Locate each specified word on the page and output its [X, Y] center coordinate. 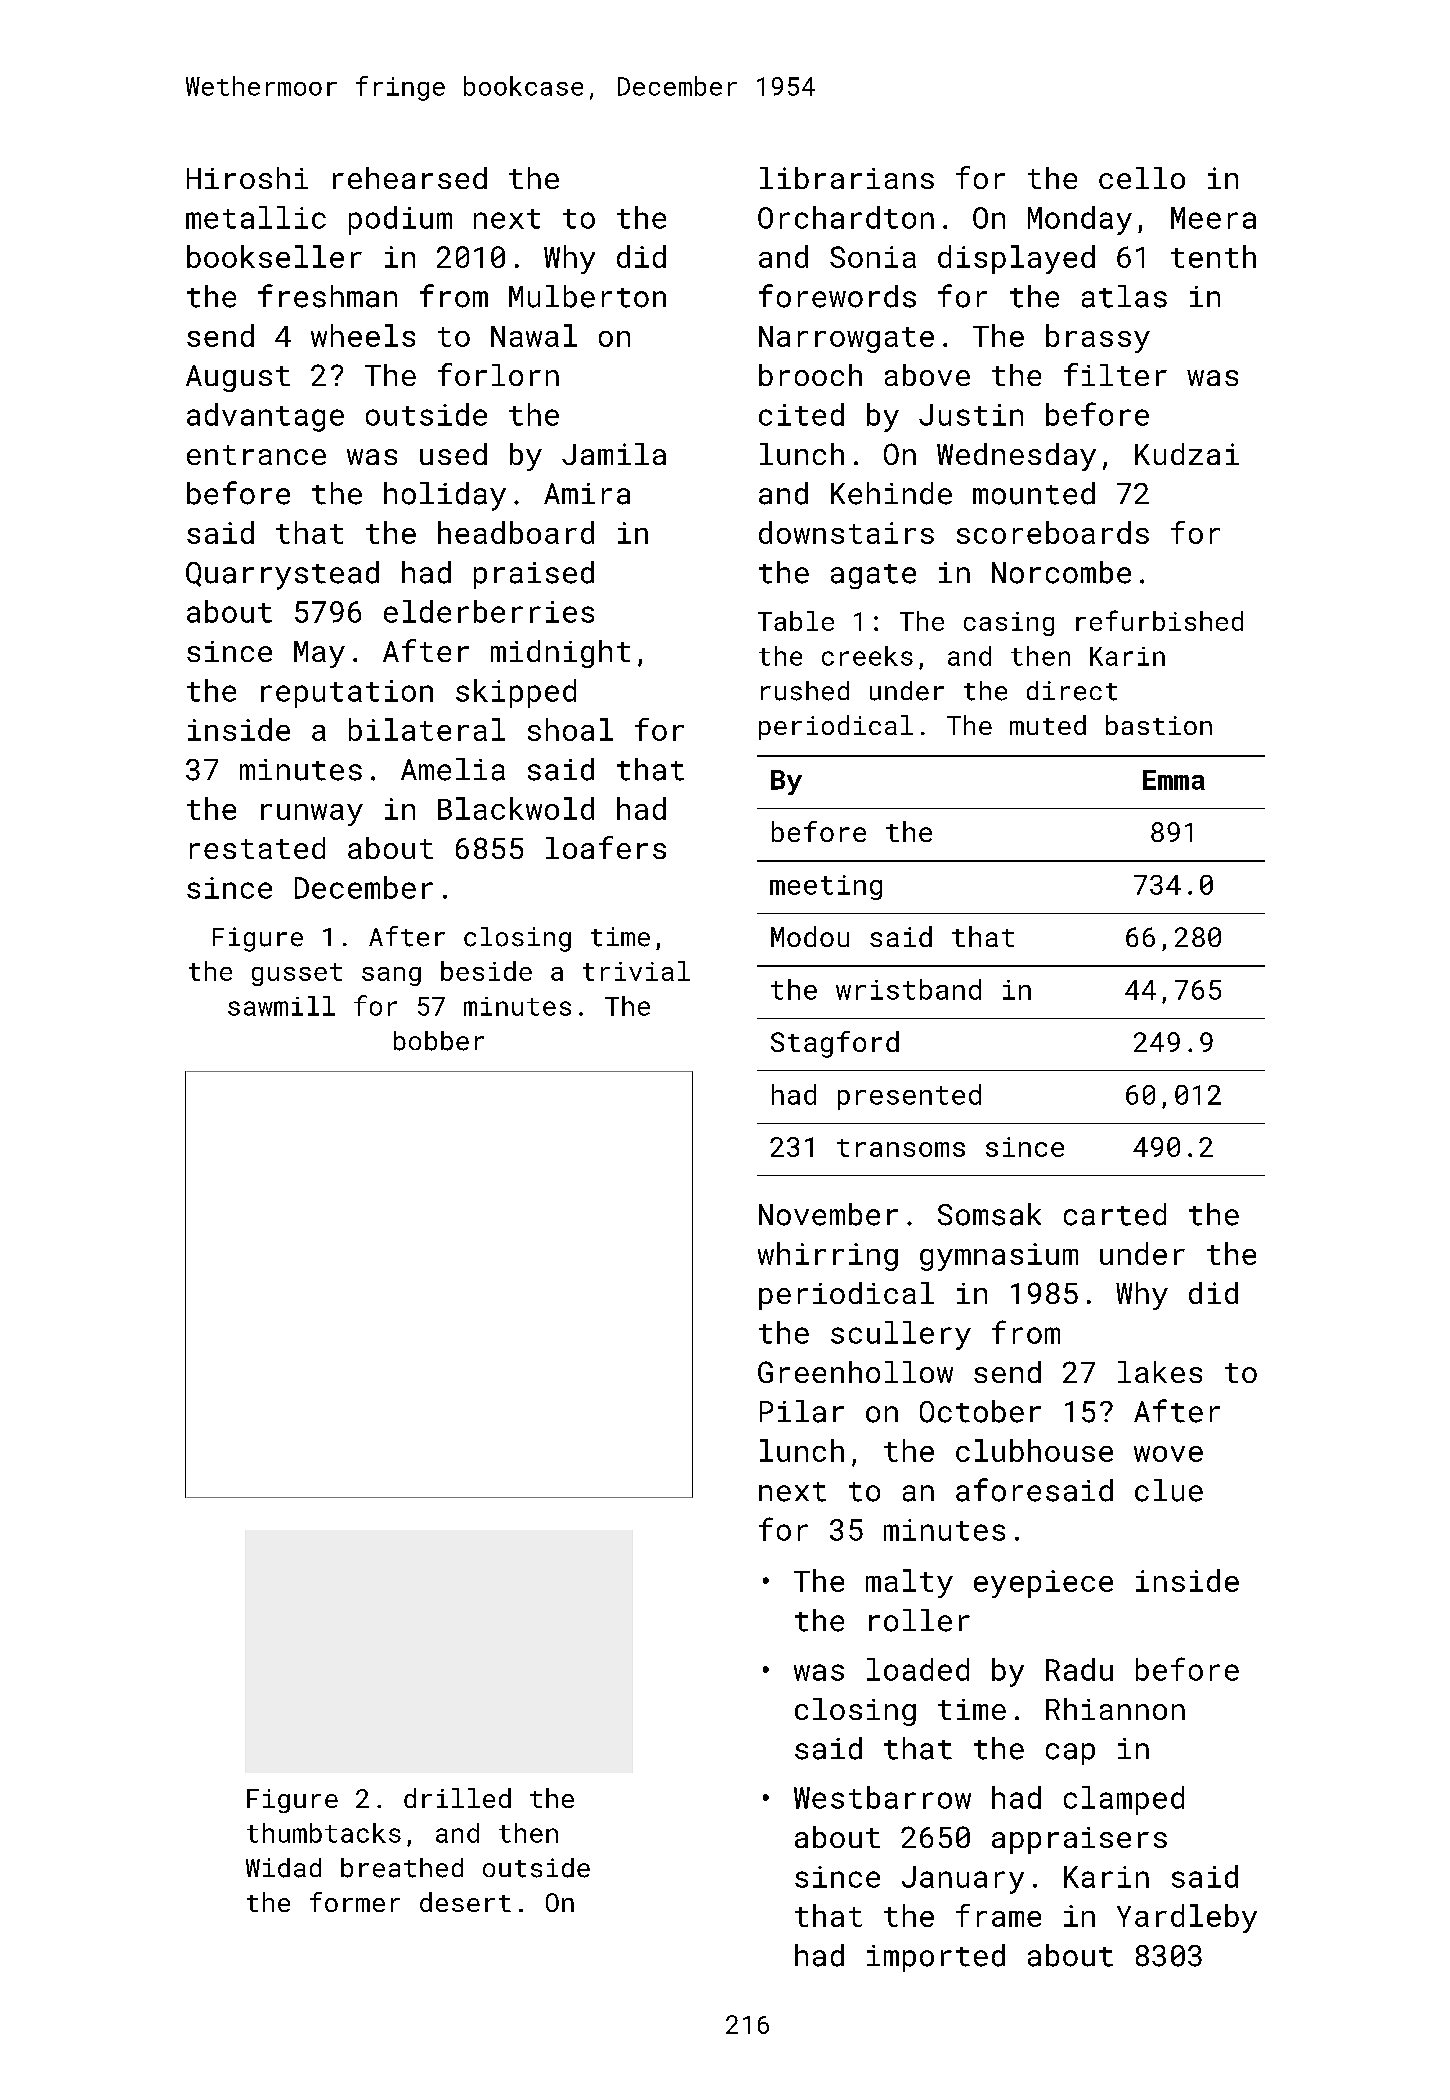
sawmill [281, 1006]
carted [1115, 1214]
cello [1142, 178]
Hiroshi [247, 178]
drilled [457, 1798]
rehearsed [410, 178]
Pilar [802, 1411]
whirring [828, 1256]
